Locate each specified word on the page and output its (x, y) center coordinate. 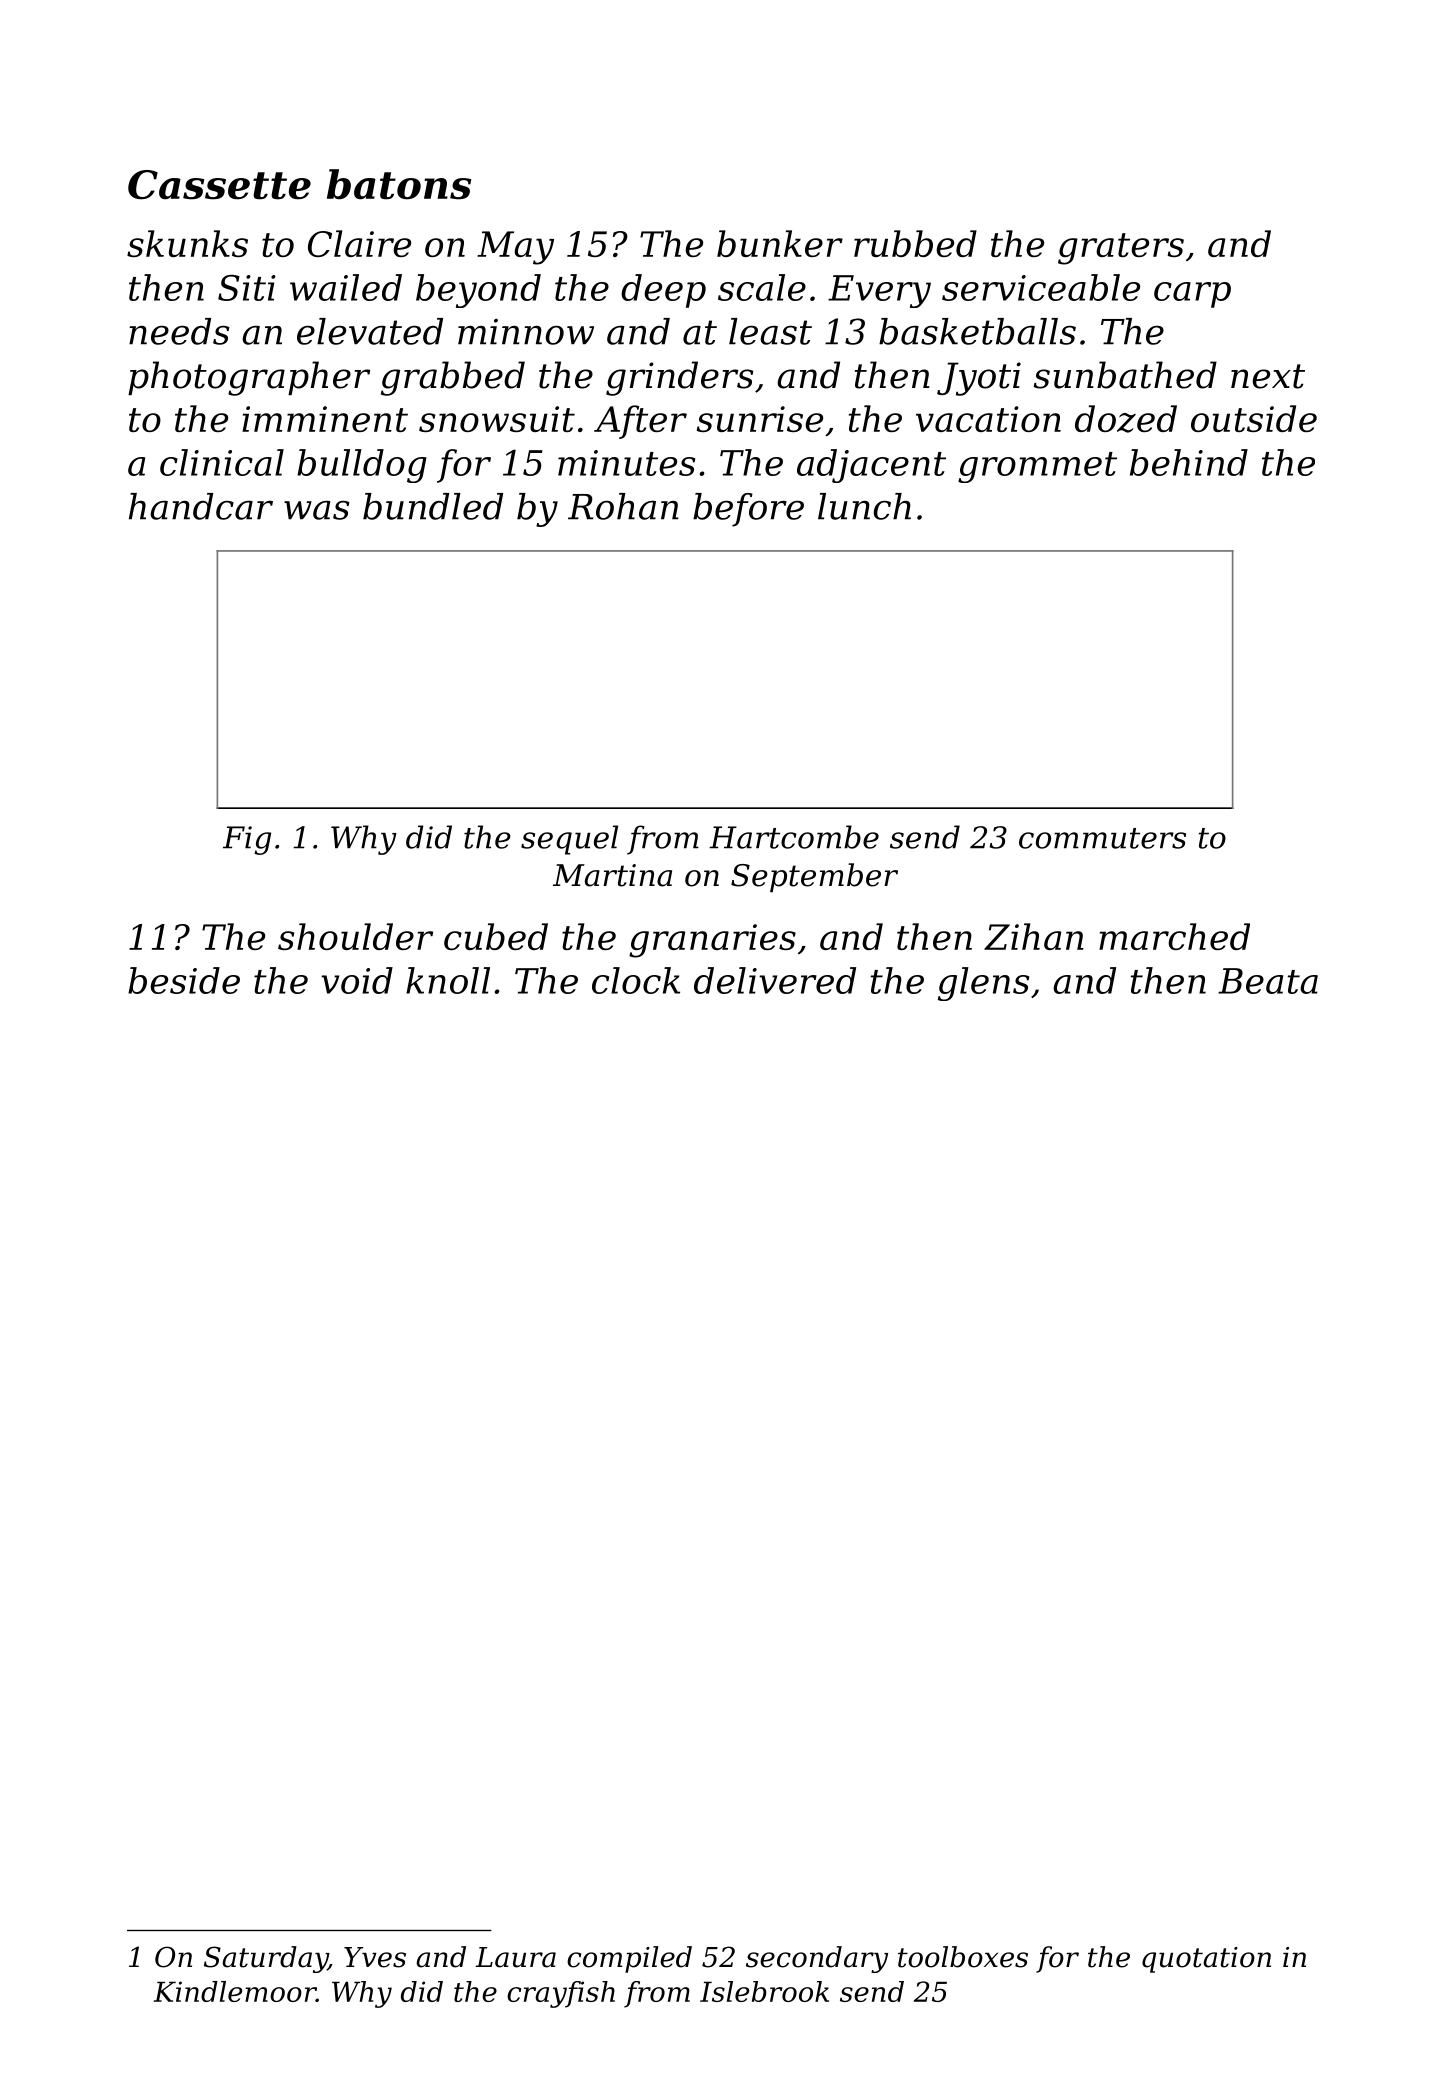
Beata (1268, 981)
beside (184, 980)
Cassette (219, 185)
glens (983, 984)
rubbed (915, 243)
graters (1121, 249)
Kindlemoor (234, 1991)
